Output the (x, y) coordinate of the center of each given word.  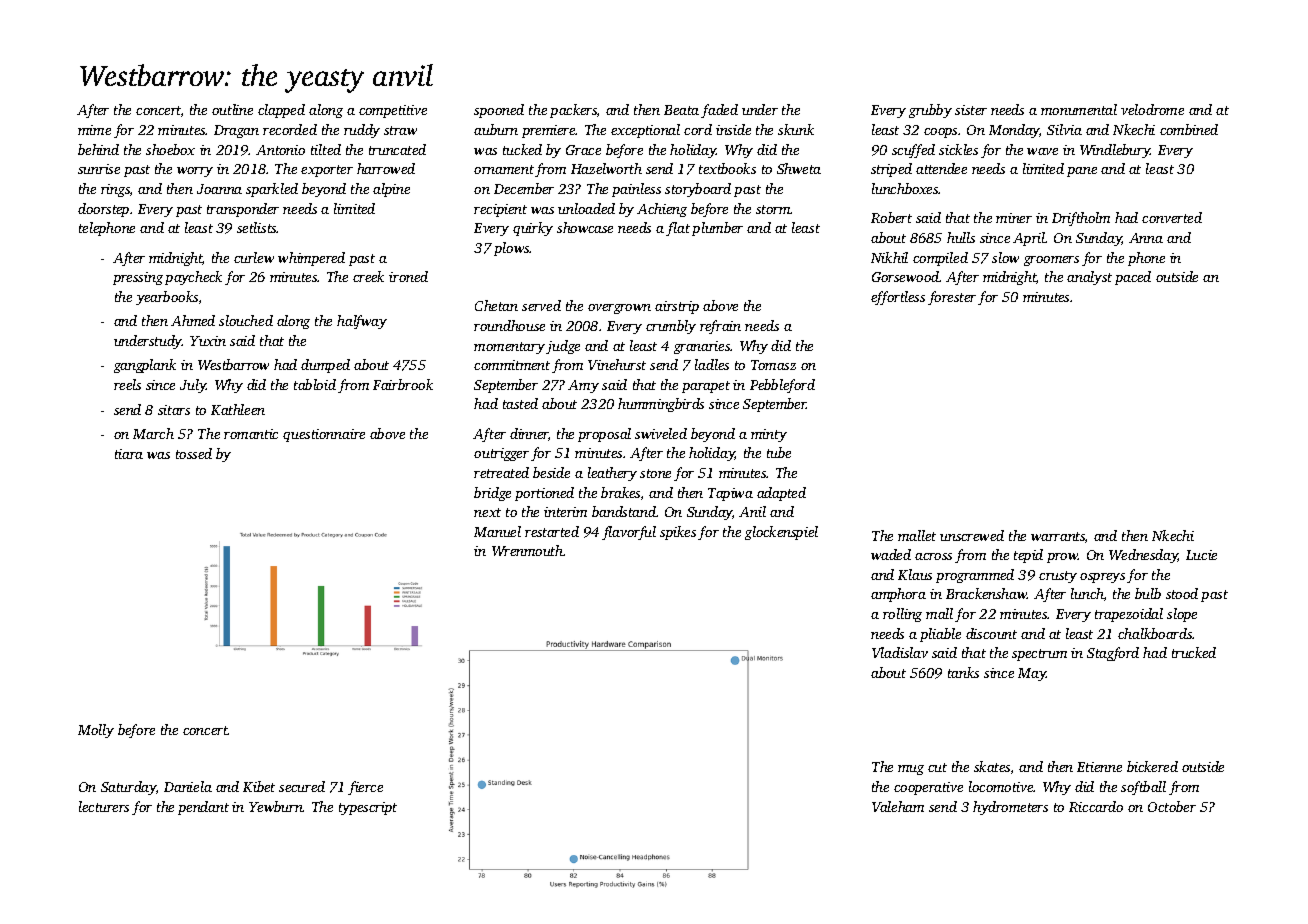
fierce (365, 788)
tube (779, 452)
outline (232, 109)
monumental (1079, 109)
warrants (1058, 536)
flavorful (629, 533)
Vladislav (900, 652)
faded (719, 111)
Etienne (1099, 767)
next (487, 512)
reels (127, 384)
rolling (902, 615)
